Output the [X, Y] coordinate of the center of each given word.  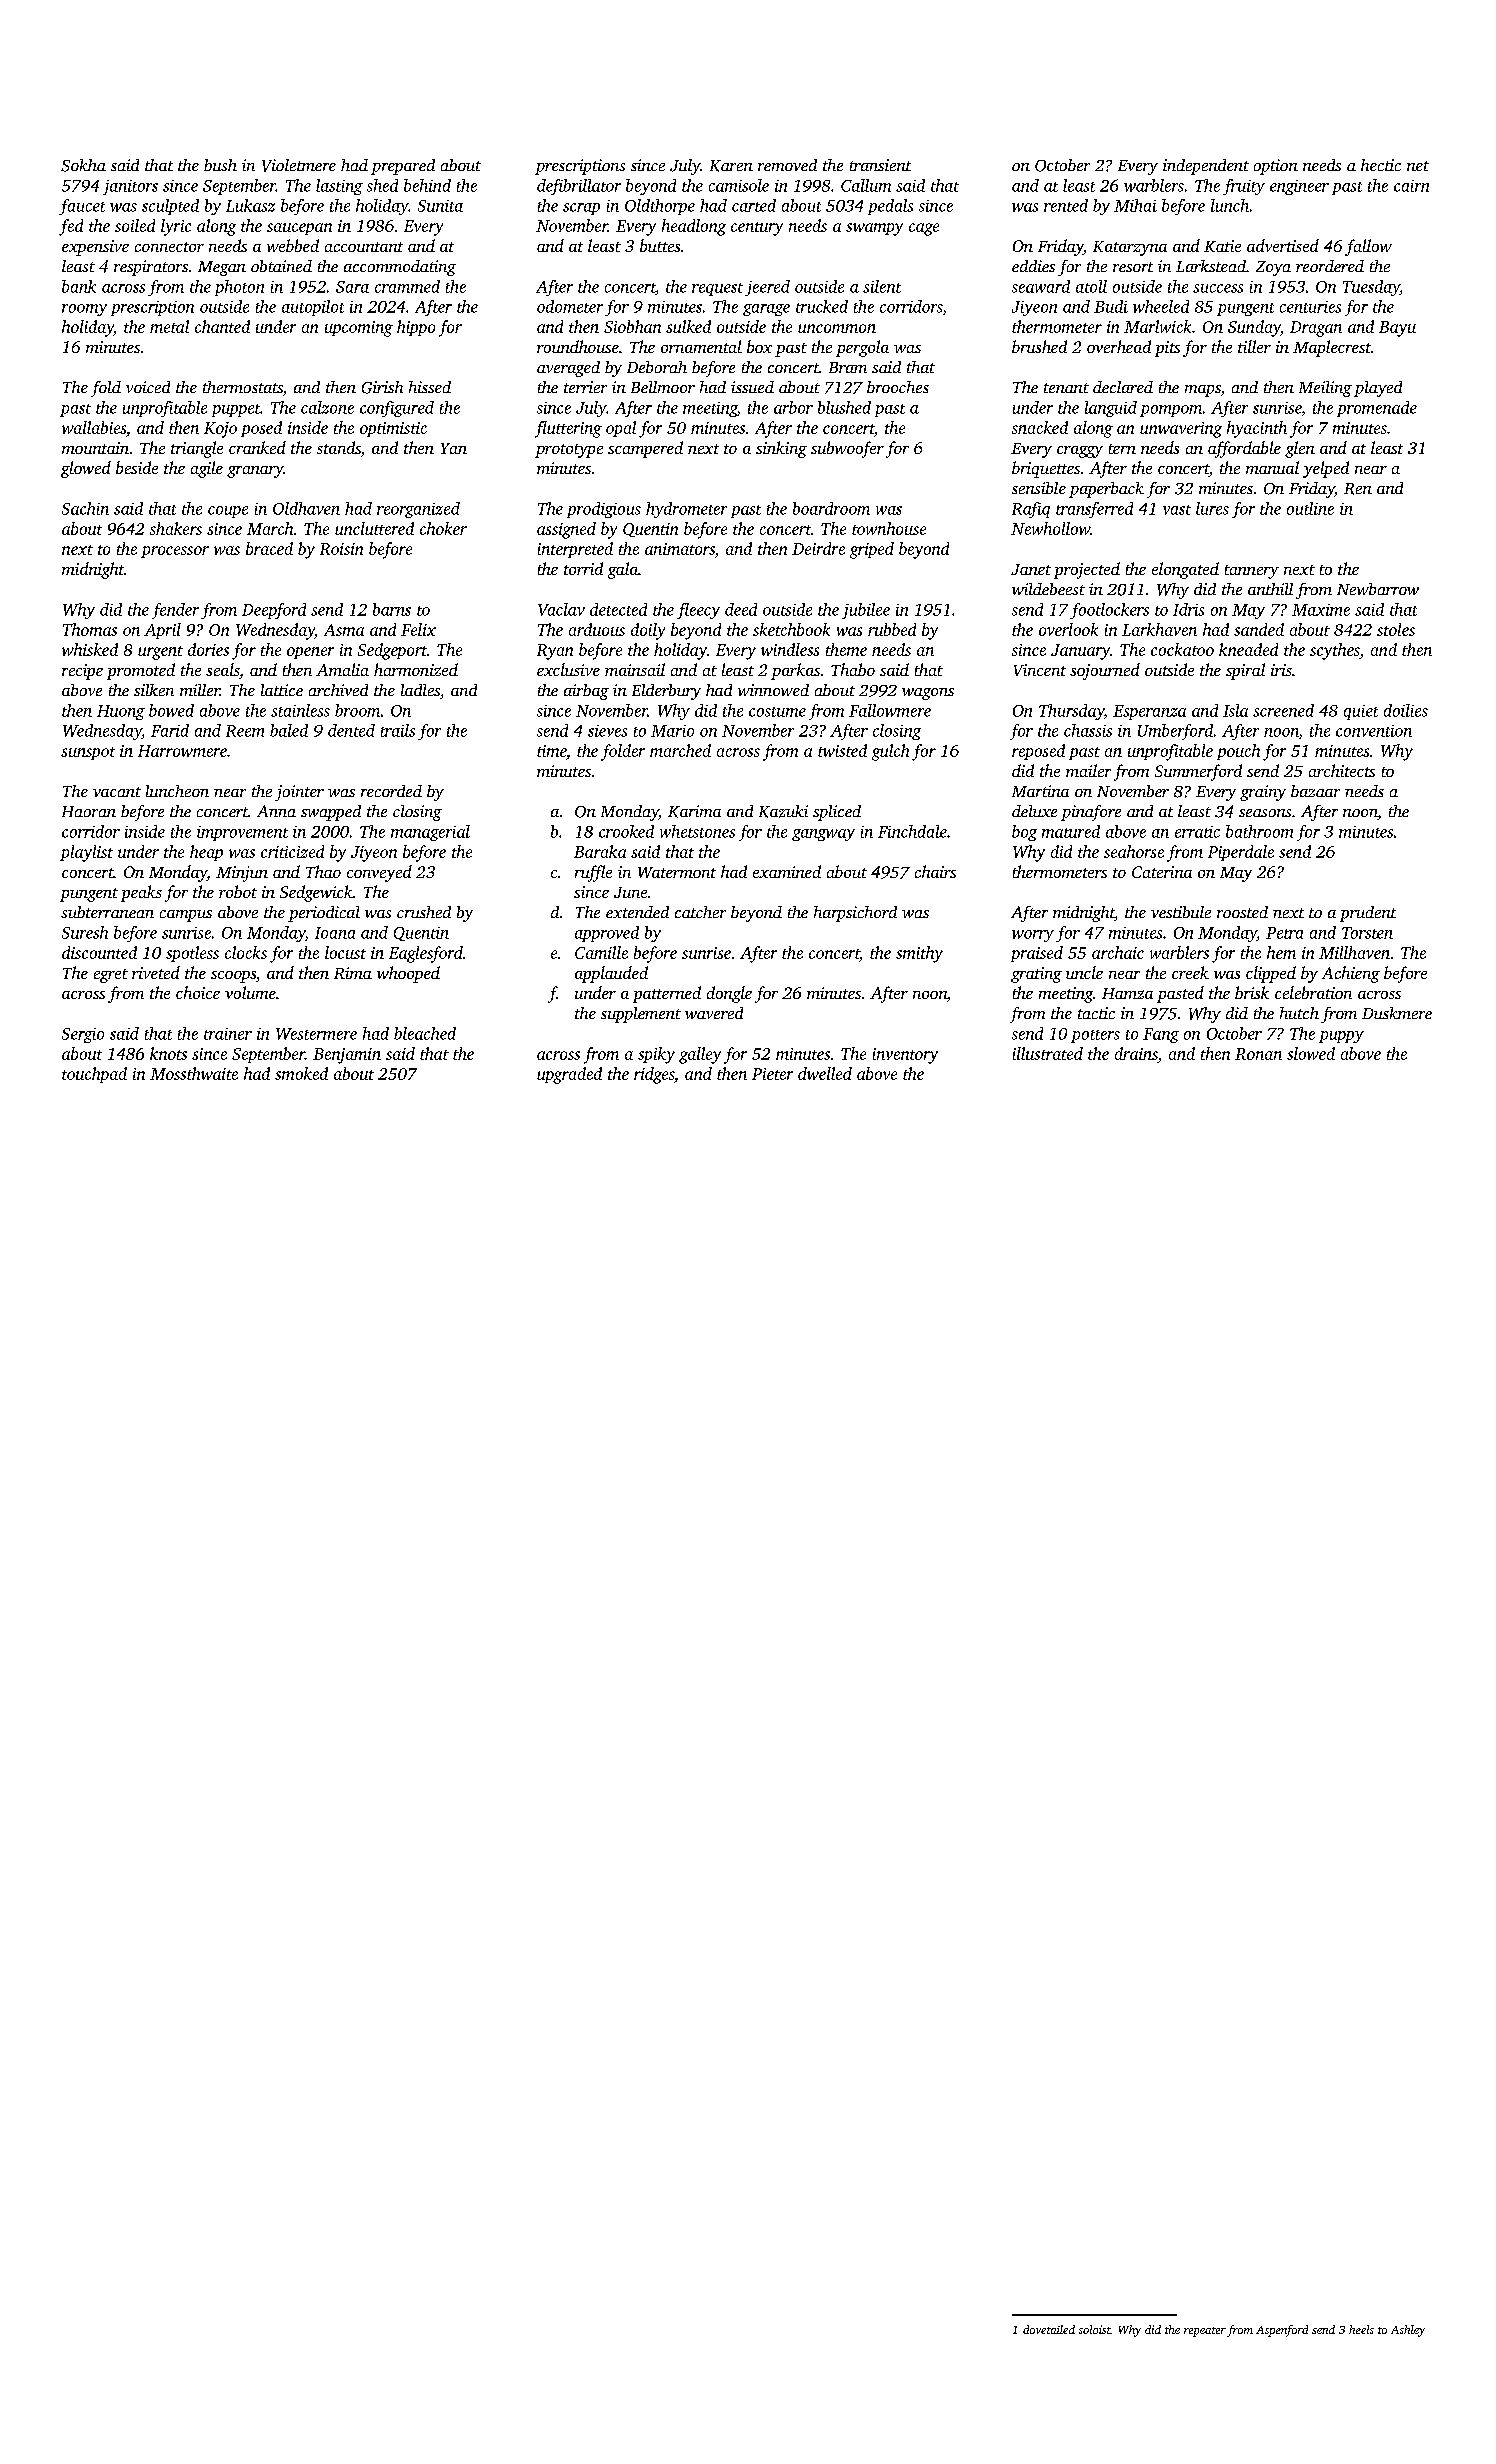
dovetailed [1049, 2329]
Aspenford [1282, 2331]
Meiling [1325, 389]
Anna [276, 811]
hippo [416, 328]
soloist [1095, 2329]
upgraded [569, 1075]
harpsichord [855, 914]
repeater [1205, 2332]
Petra [1284, 933]
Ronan [1258, 1054]
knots [168, 1053]
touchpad [94, 1075]
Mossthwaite [194, 1073]
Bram [848, 367]
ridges [654, 1075]
